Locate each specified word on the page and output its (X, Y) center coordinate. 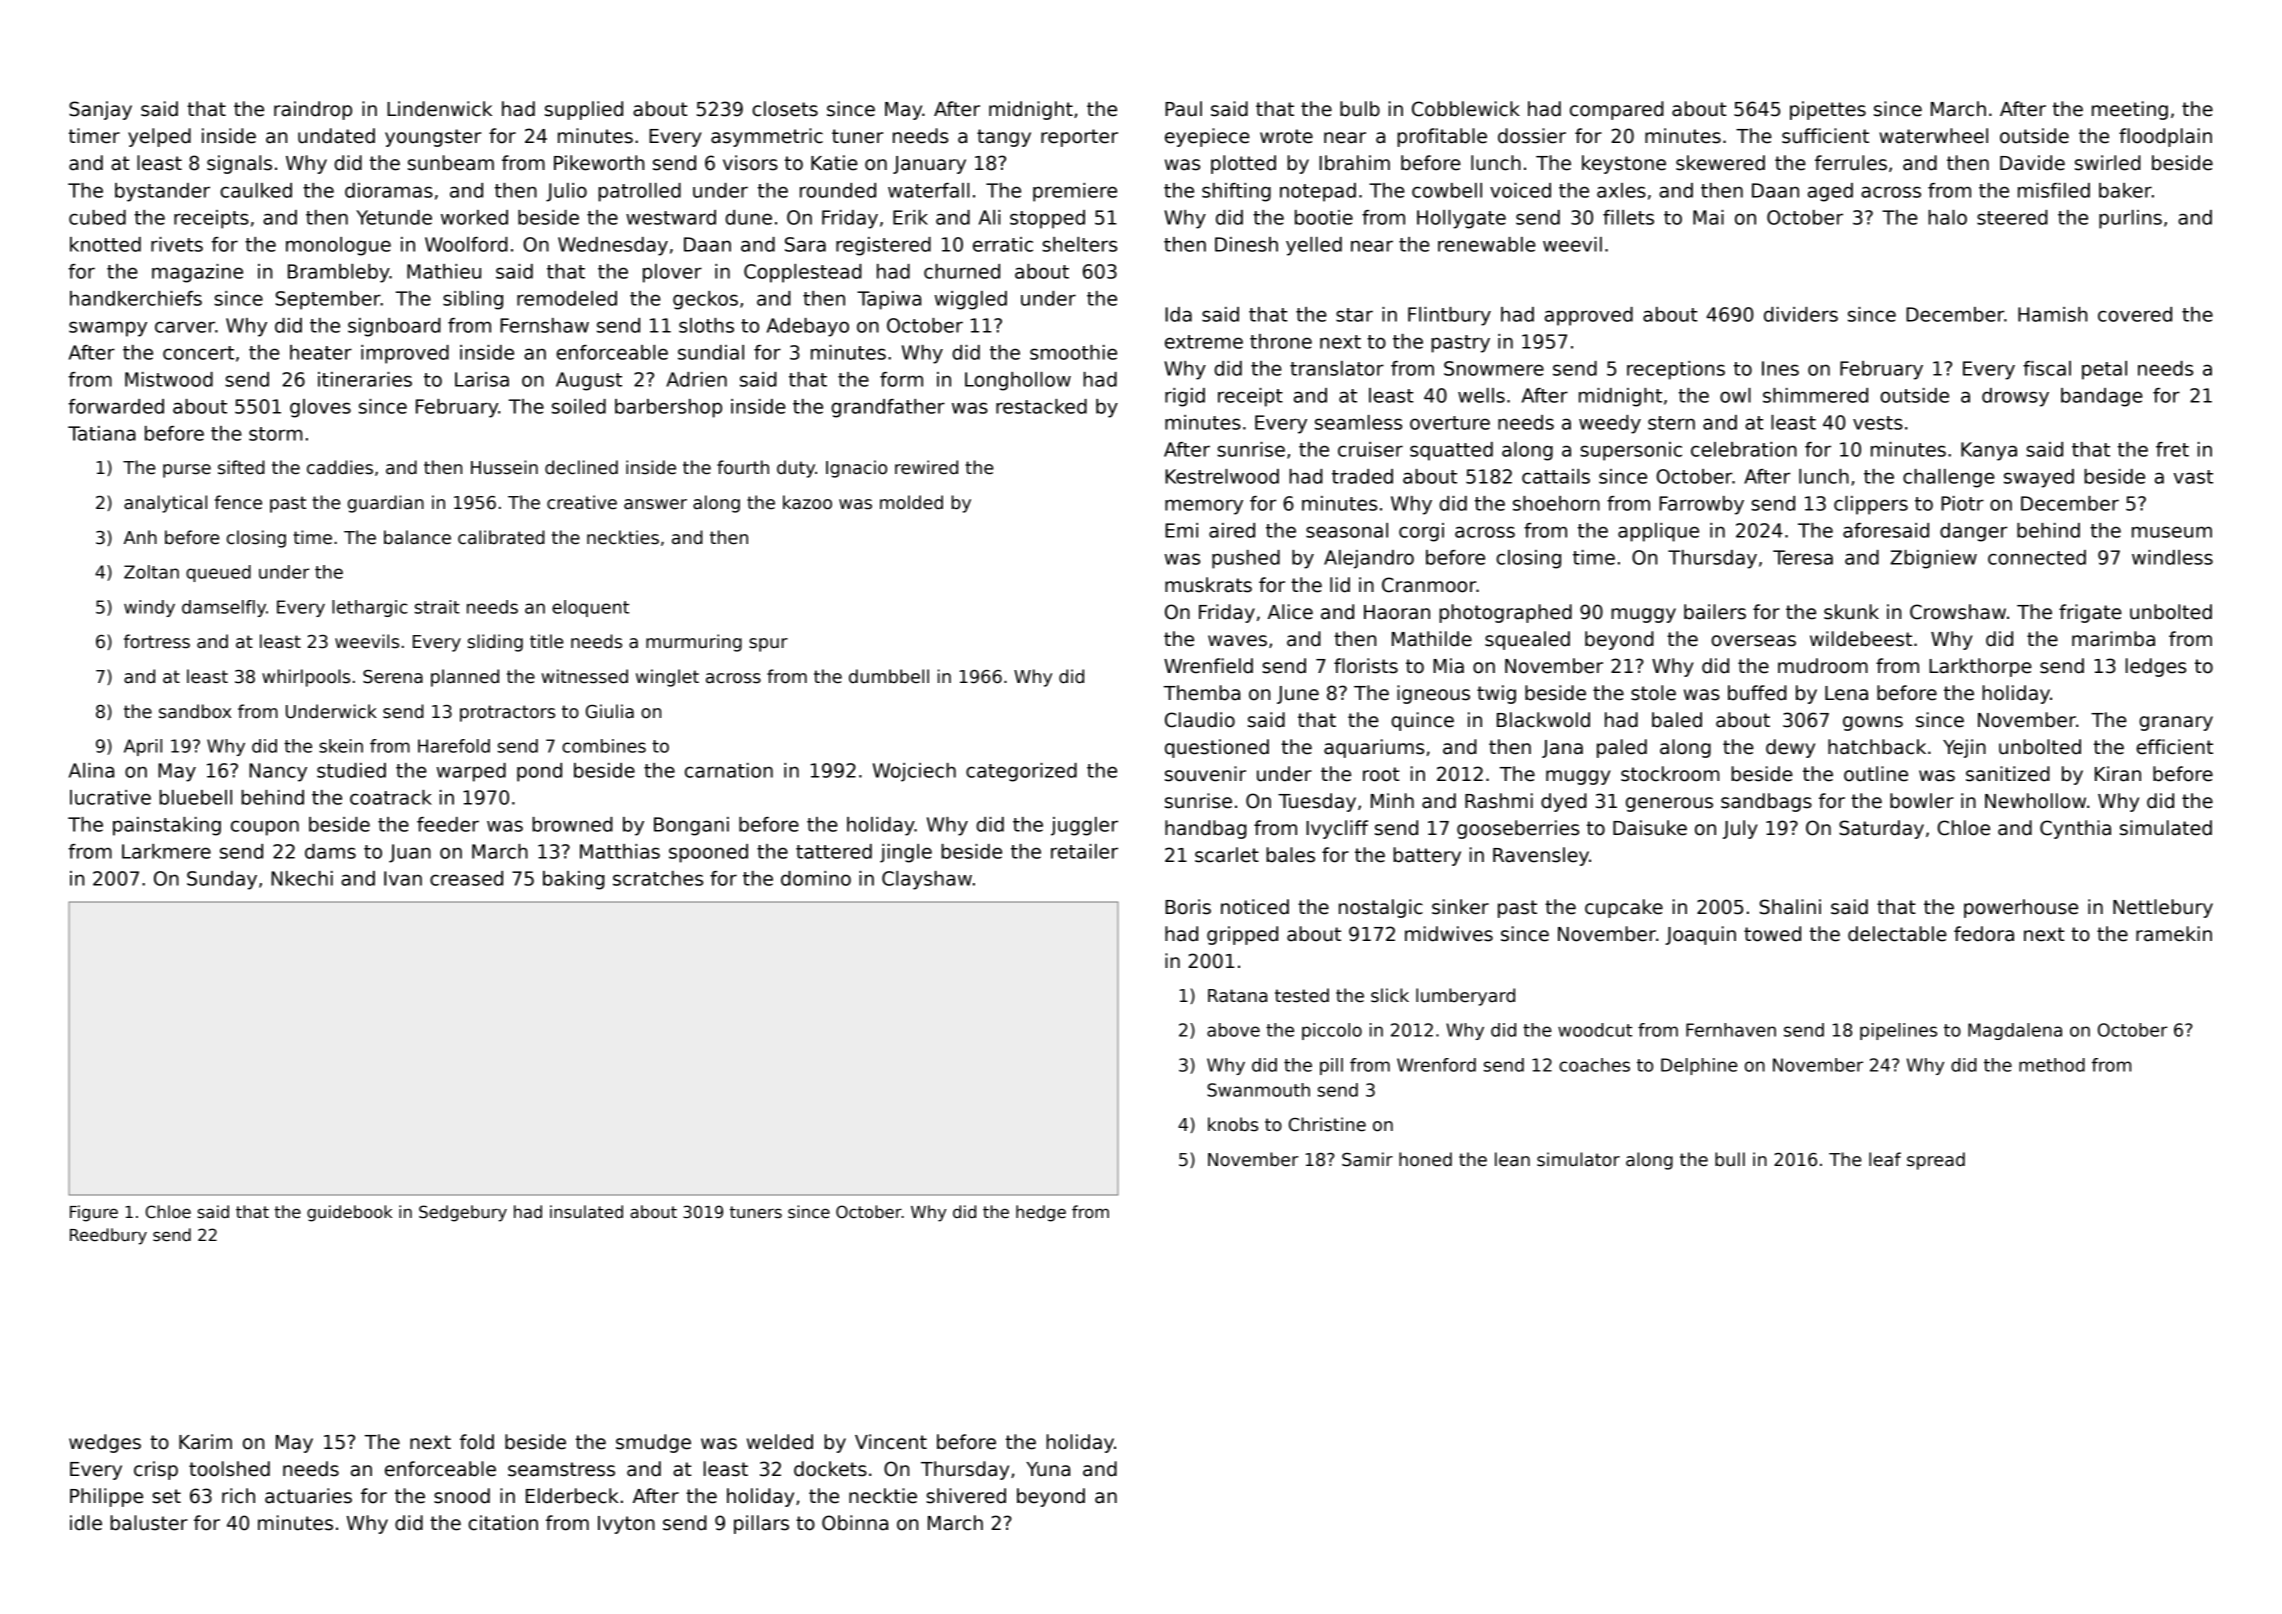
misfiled (2054, 190)
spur (768, 645)
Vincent (891, 1442)
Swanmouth (1258, 1090)
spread (1936, 1161)
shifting (1236, 192)
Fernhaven (1731, 1030)
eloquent (590, 608)
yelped (159, 137)
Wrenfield (1208, 666)
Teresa (1803, 557)
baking (574, 880)
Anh (140, 537)
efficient (2174, 747)
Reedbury (108, 1236)
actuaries (308, 1496)
